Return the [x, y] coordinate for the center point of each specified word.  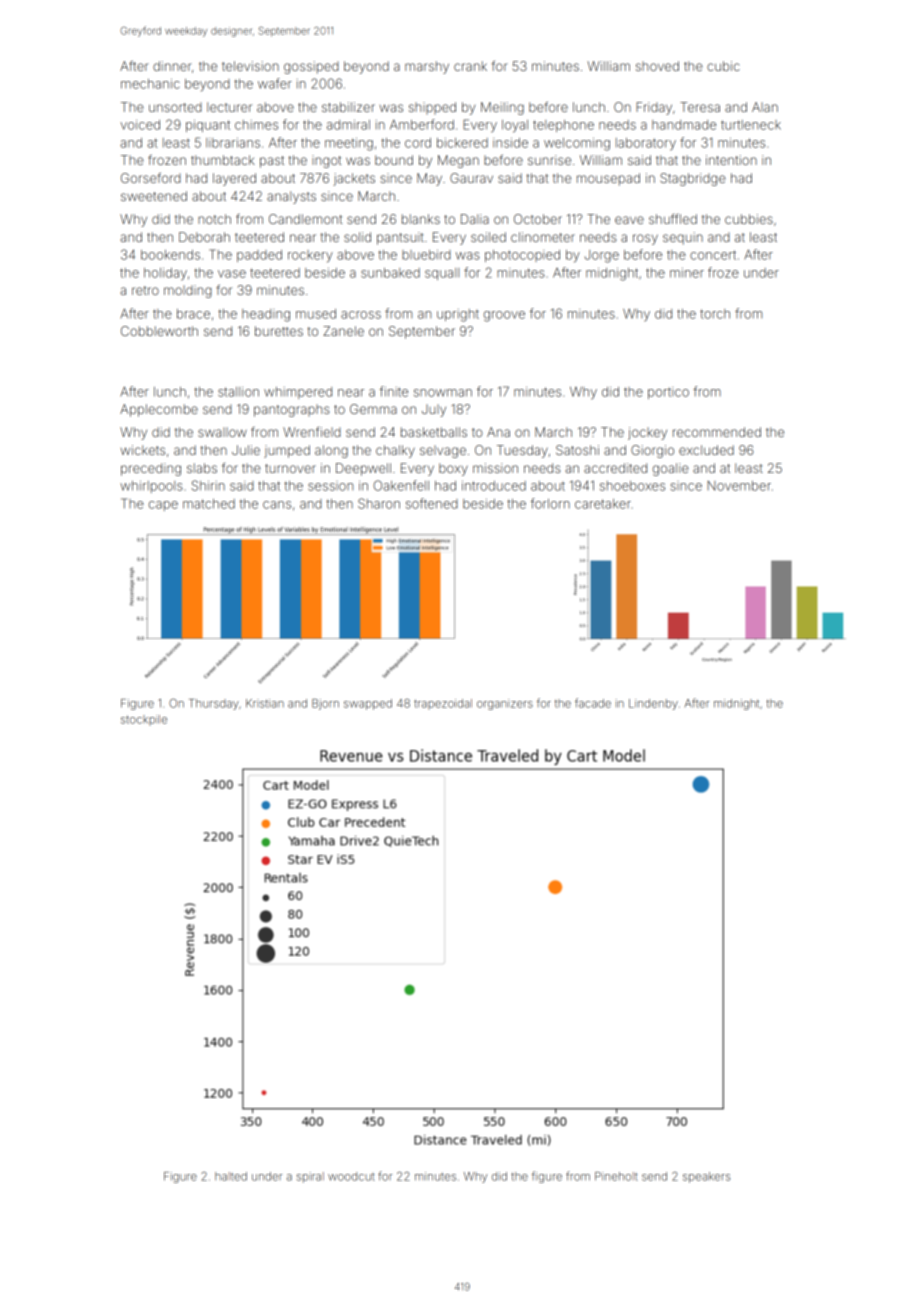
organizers [505, 704]
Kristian [265, 703]
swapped [368, 704]
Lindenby [653, 704]
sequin [683, 238]
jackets [354, 179]
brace [193, 314]
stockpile [144, 720]
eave [629, 220]
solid [357, 237]
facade [593, 703]
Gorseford [151, 178]
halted [231, 1176]
